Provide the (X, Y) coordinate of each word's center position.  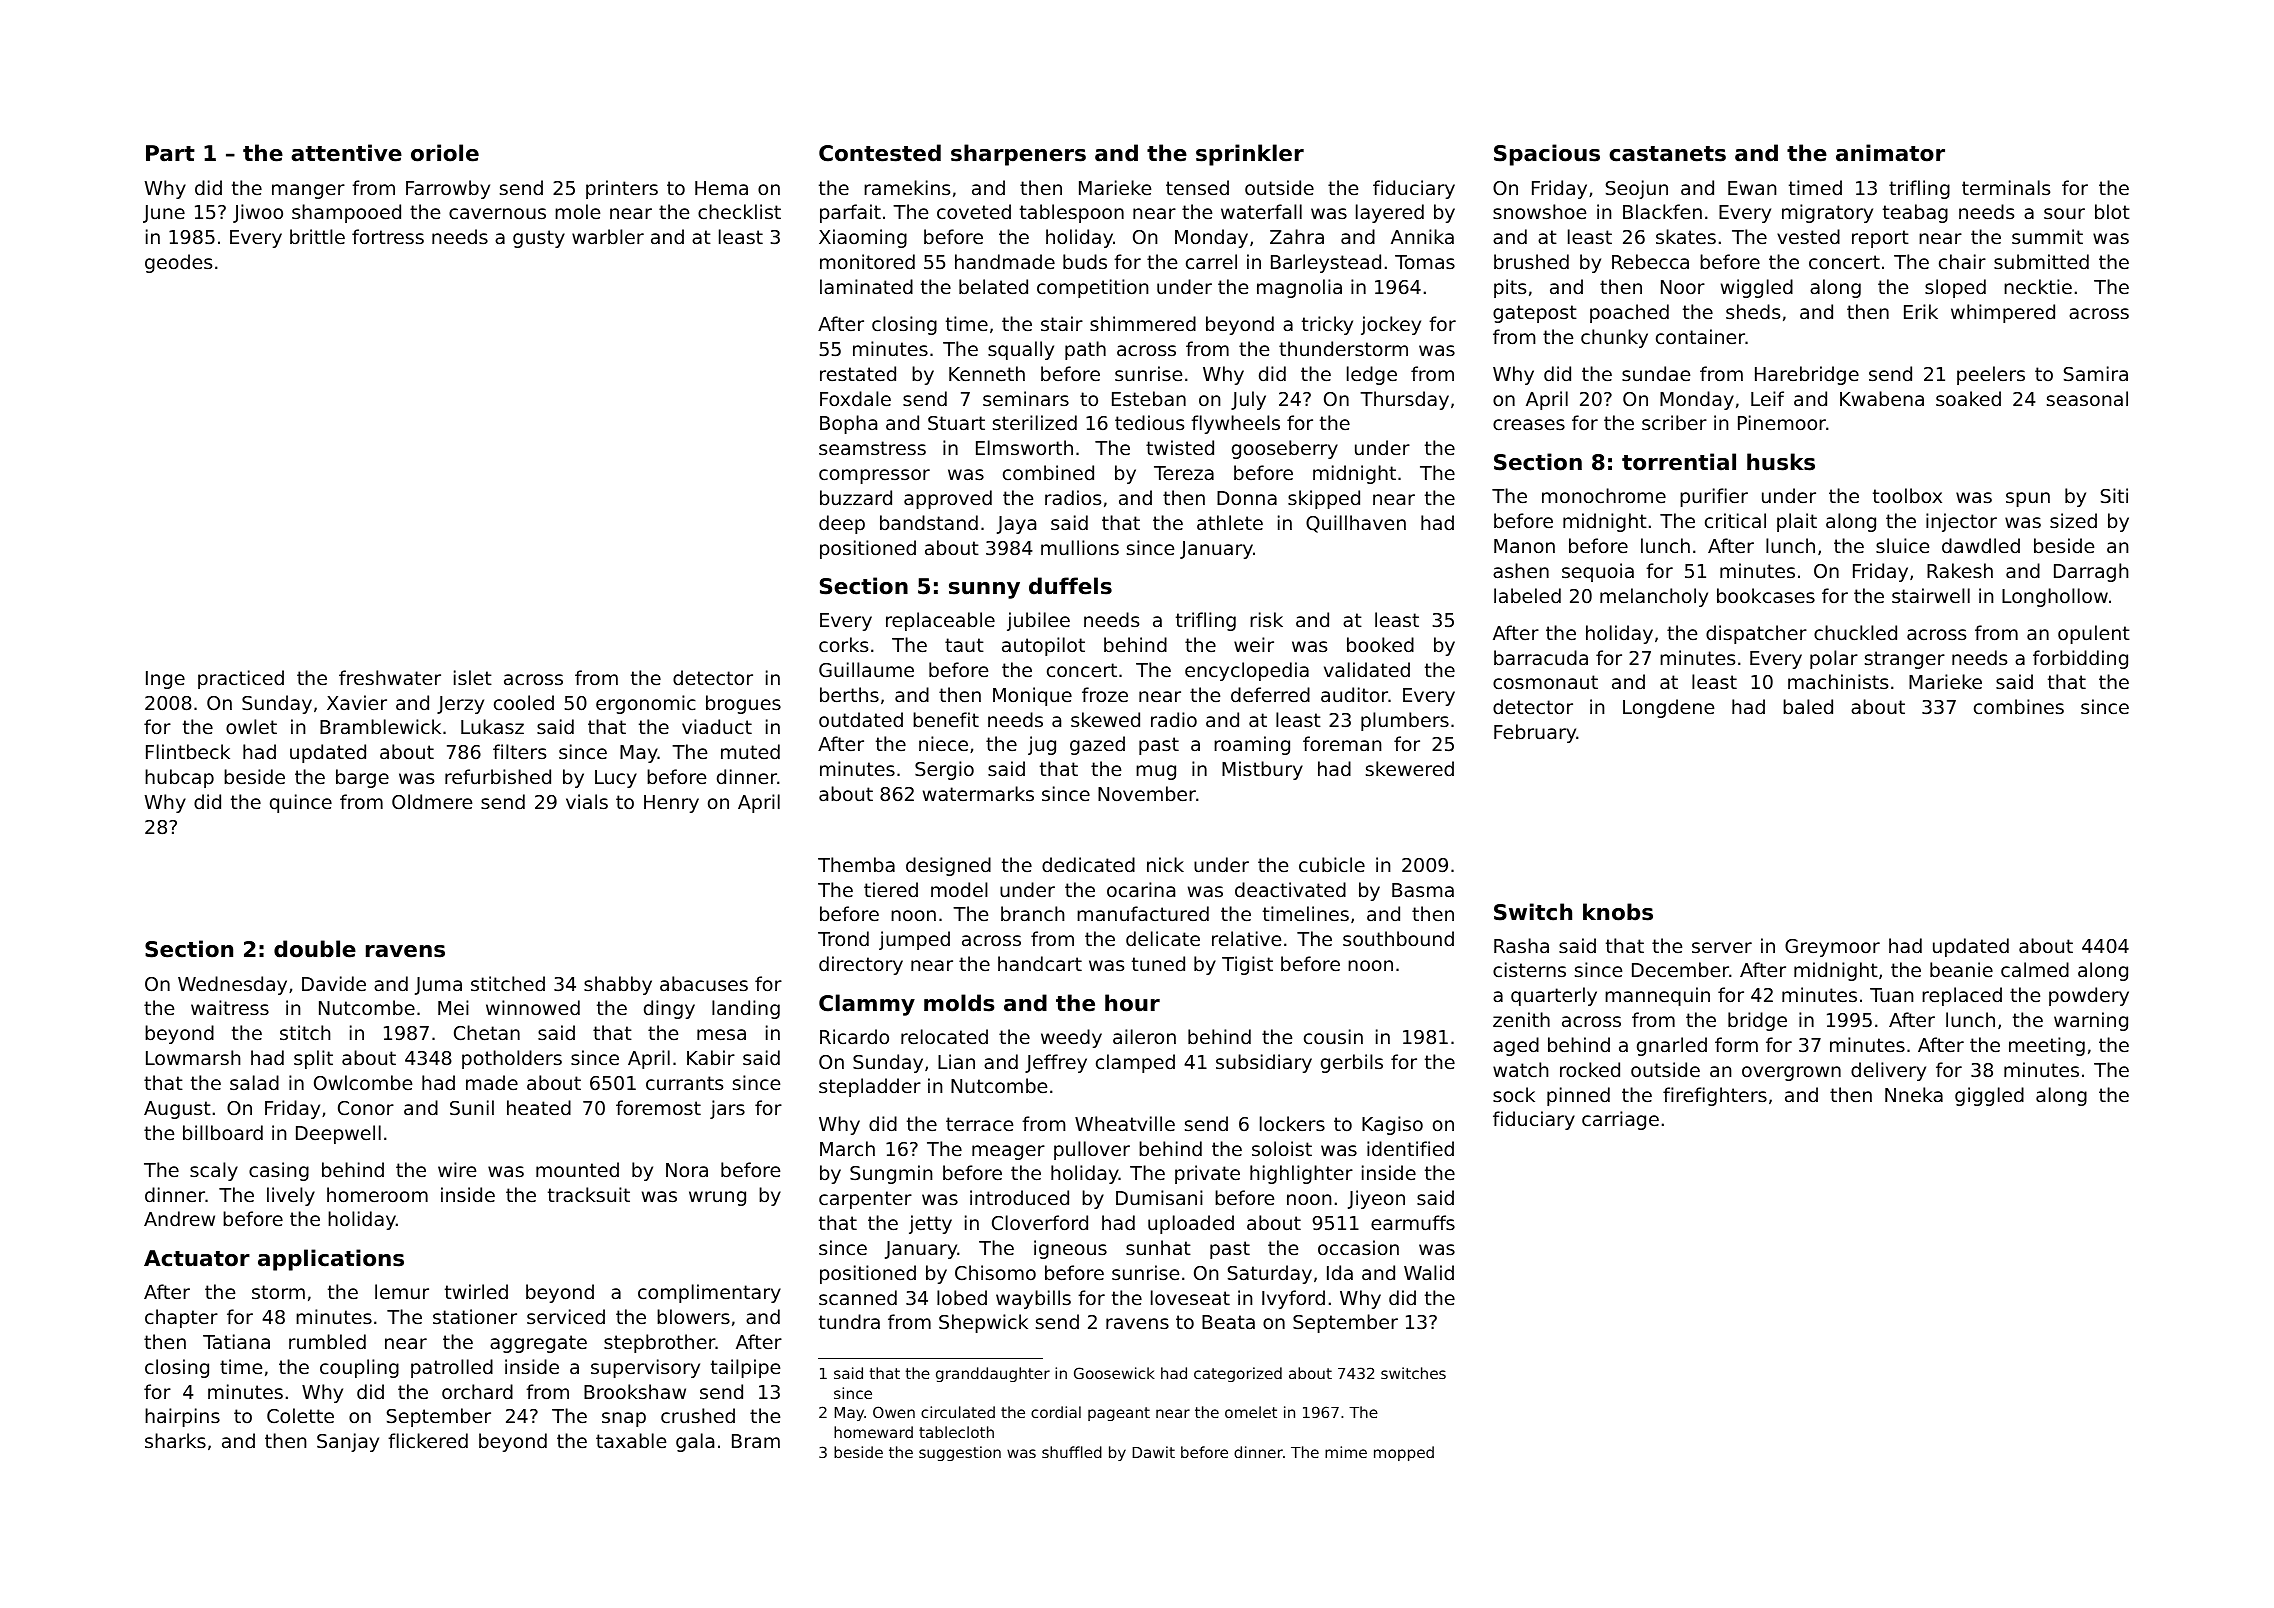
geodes (178, 263)
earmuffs (1413, 1222)
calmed (2035, 969)
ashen (1521, 570)
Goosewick (1114, 1373)
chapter (181, 1318)
